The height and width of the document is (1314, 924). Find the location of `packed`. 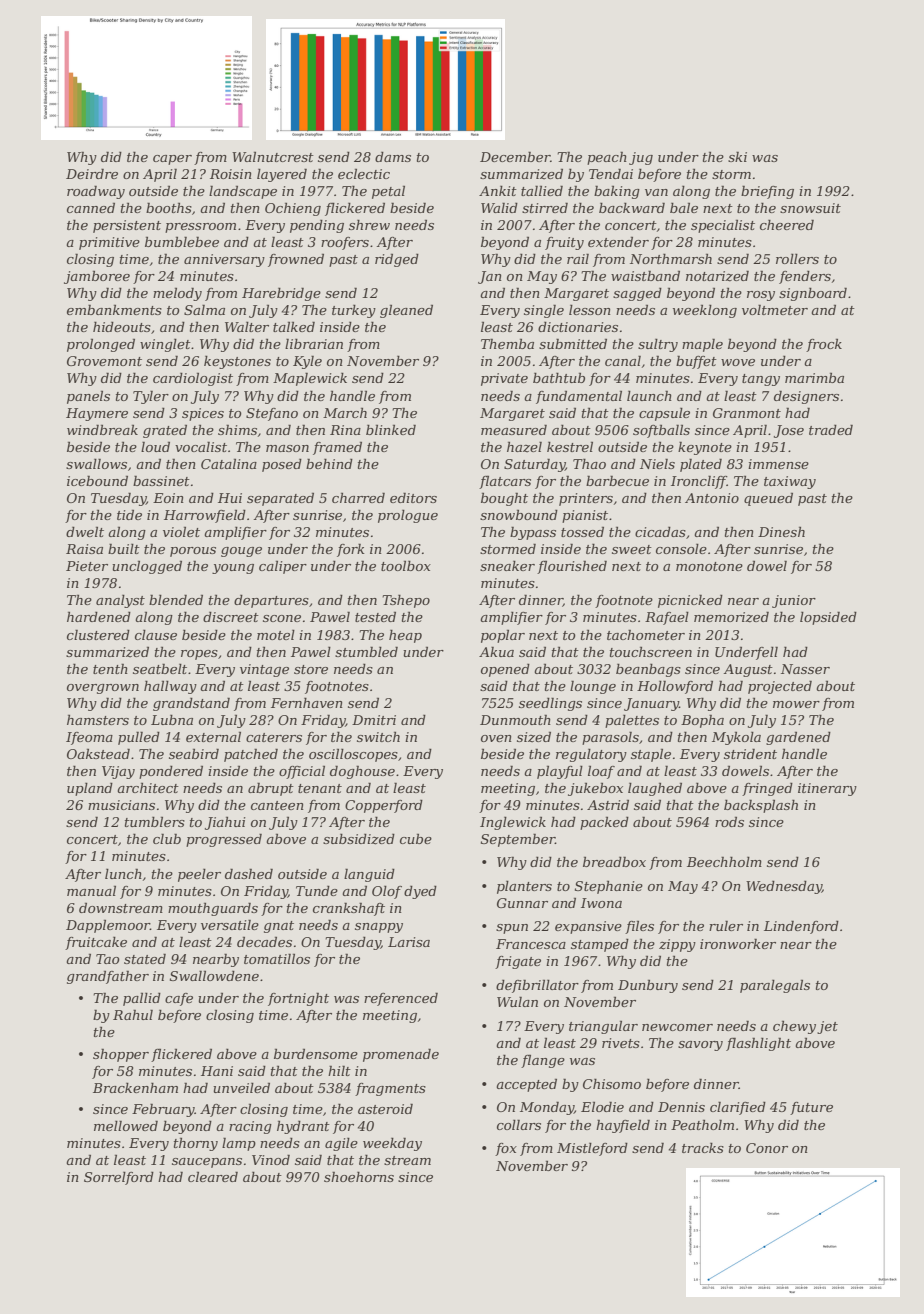

packed is located at coordinates (604, 823).
